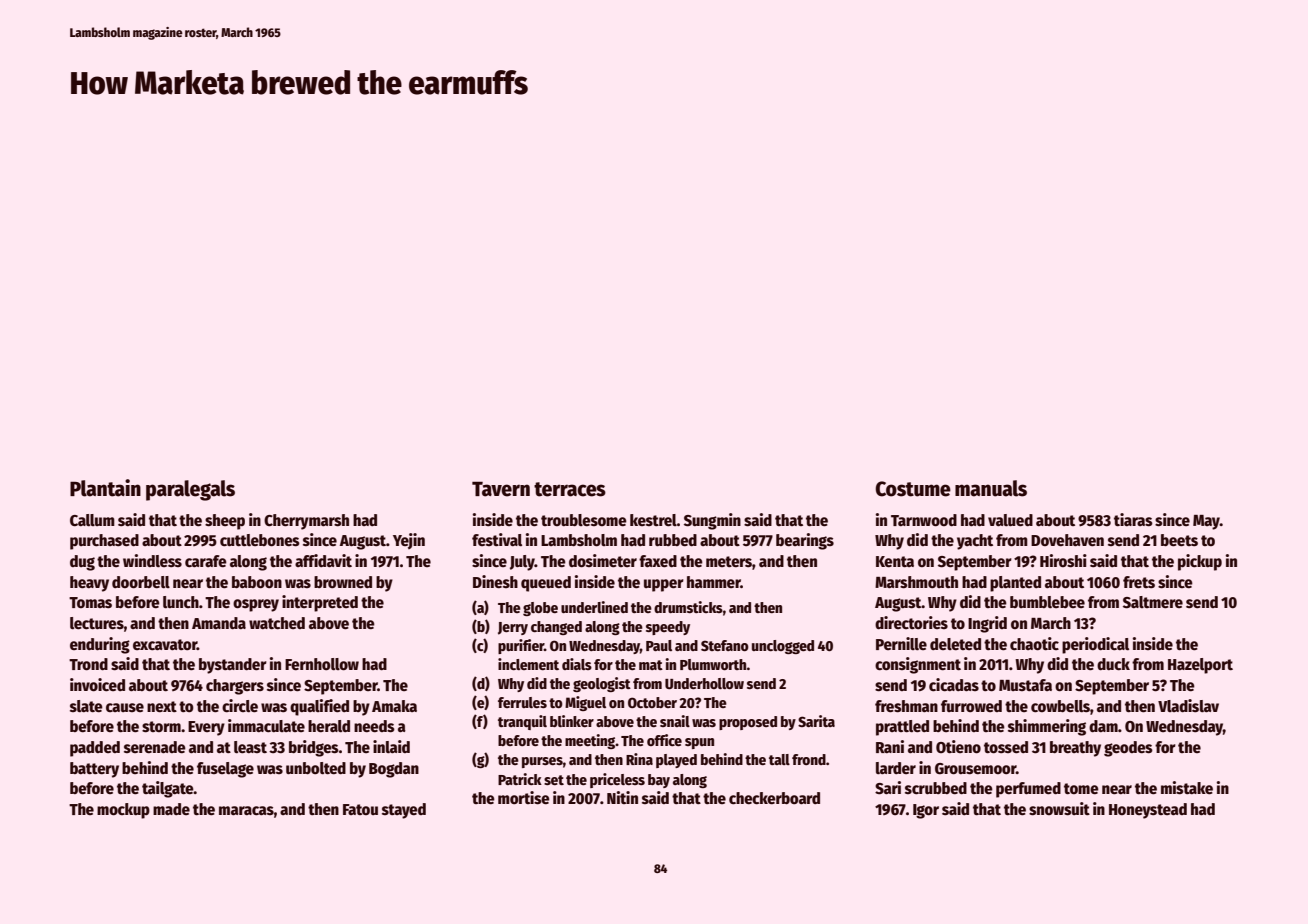 The height and width of the screenshot is (924, 1308). I want to click on Marshmouth, so click(916, 582).
